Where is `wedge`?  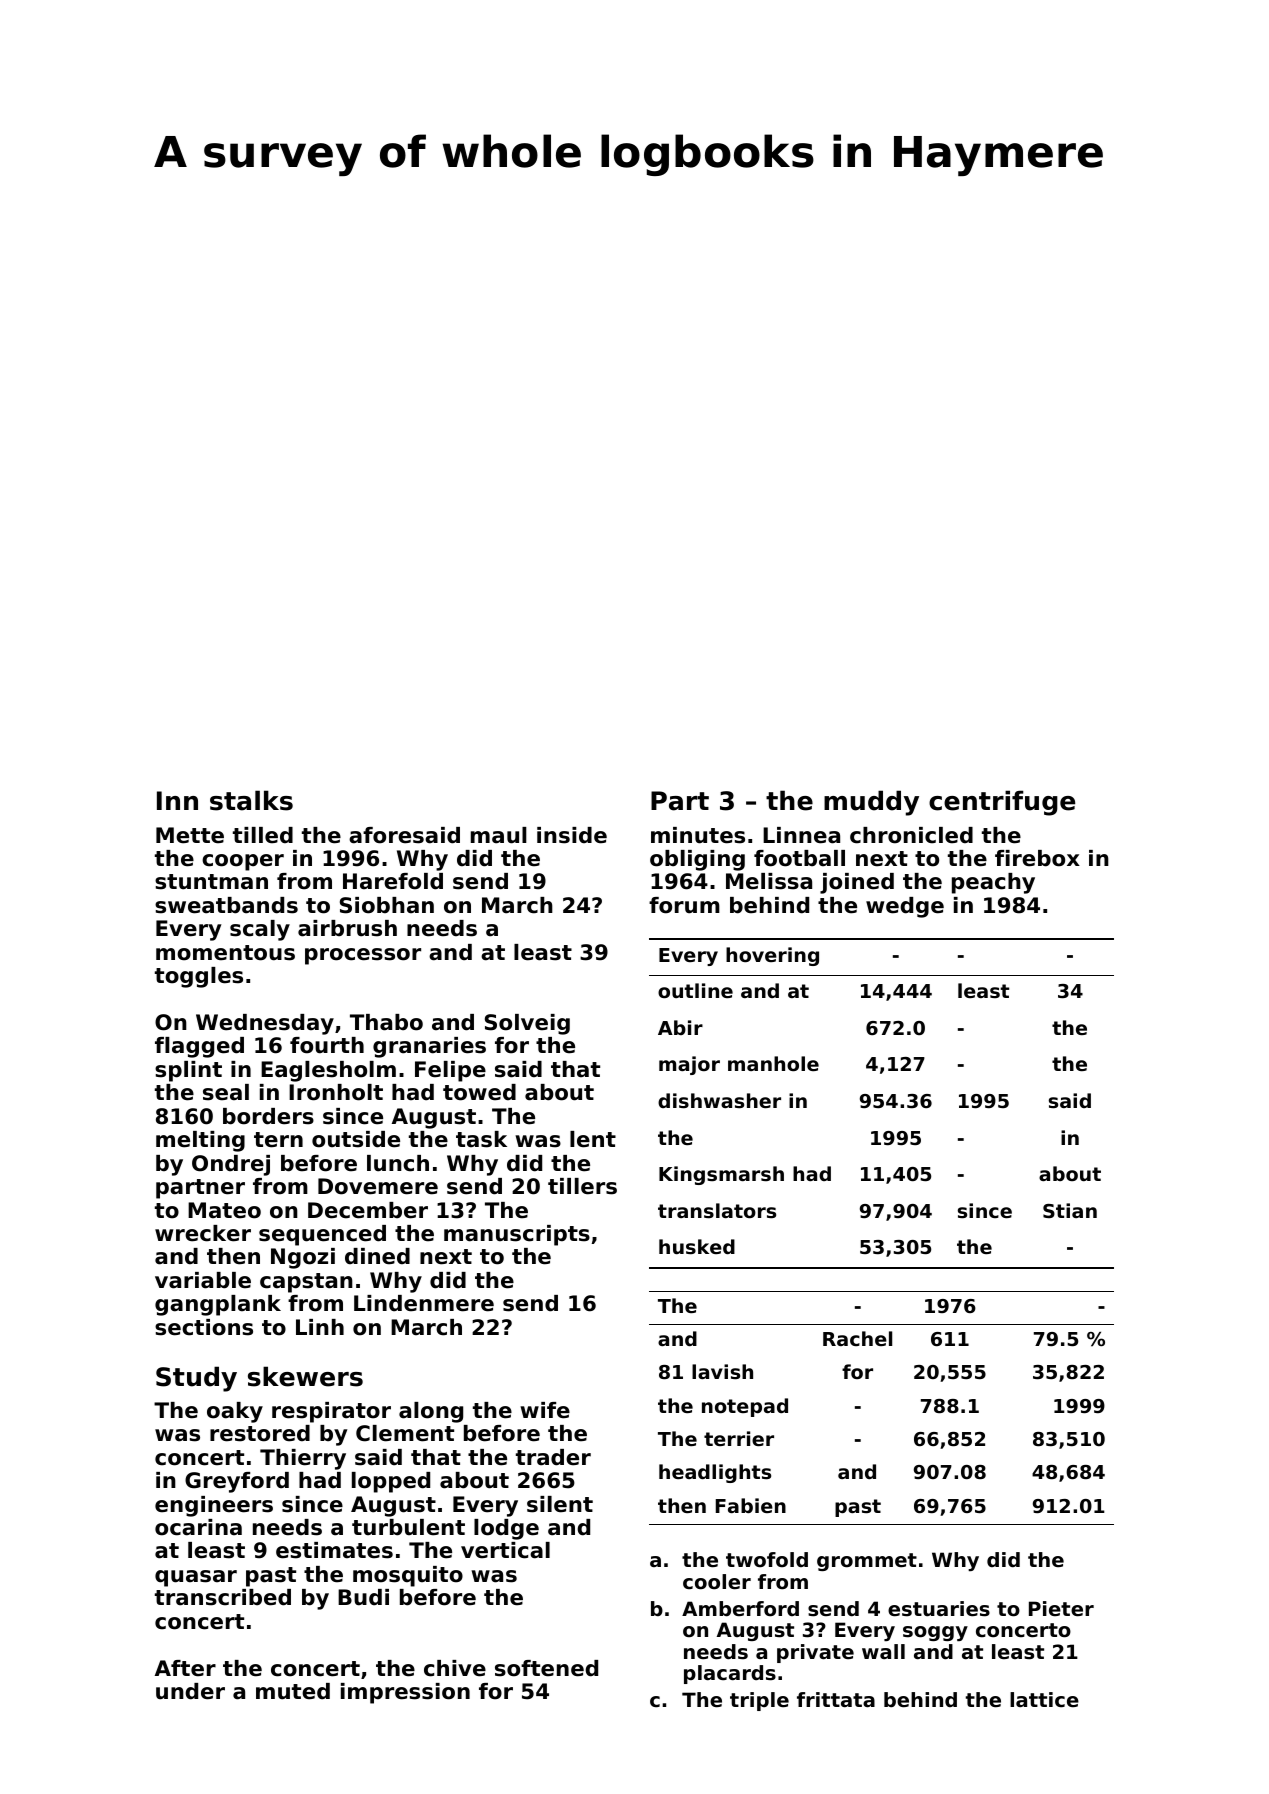
wedge is located at coordinates (905, 907).
